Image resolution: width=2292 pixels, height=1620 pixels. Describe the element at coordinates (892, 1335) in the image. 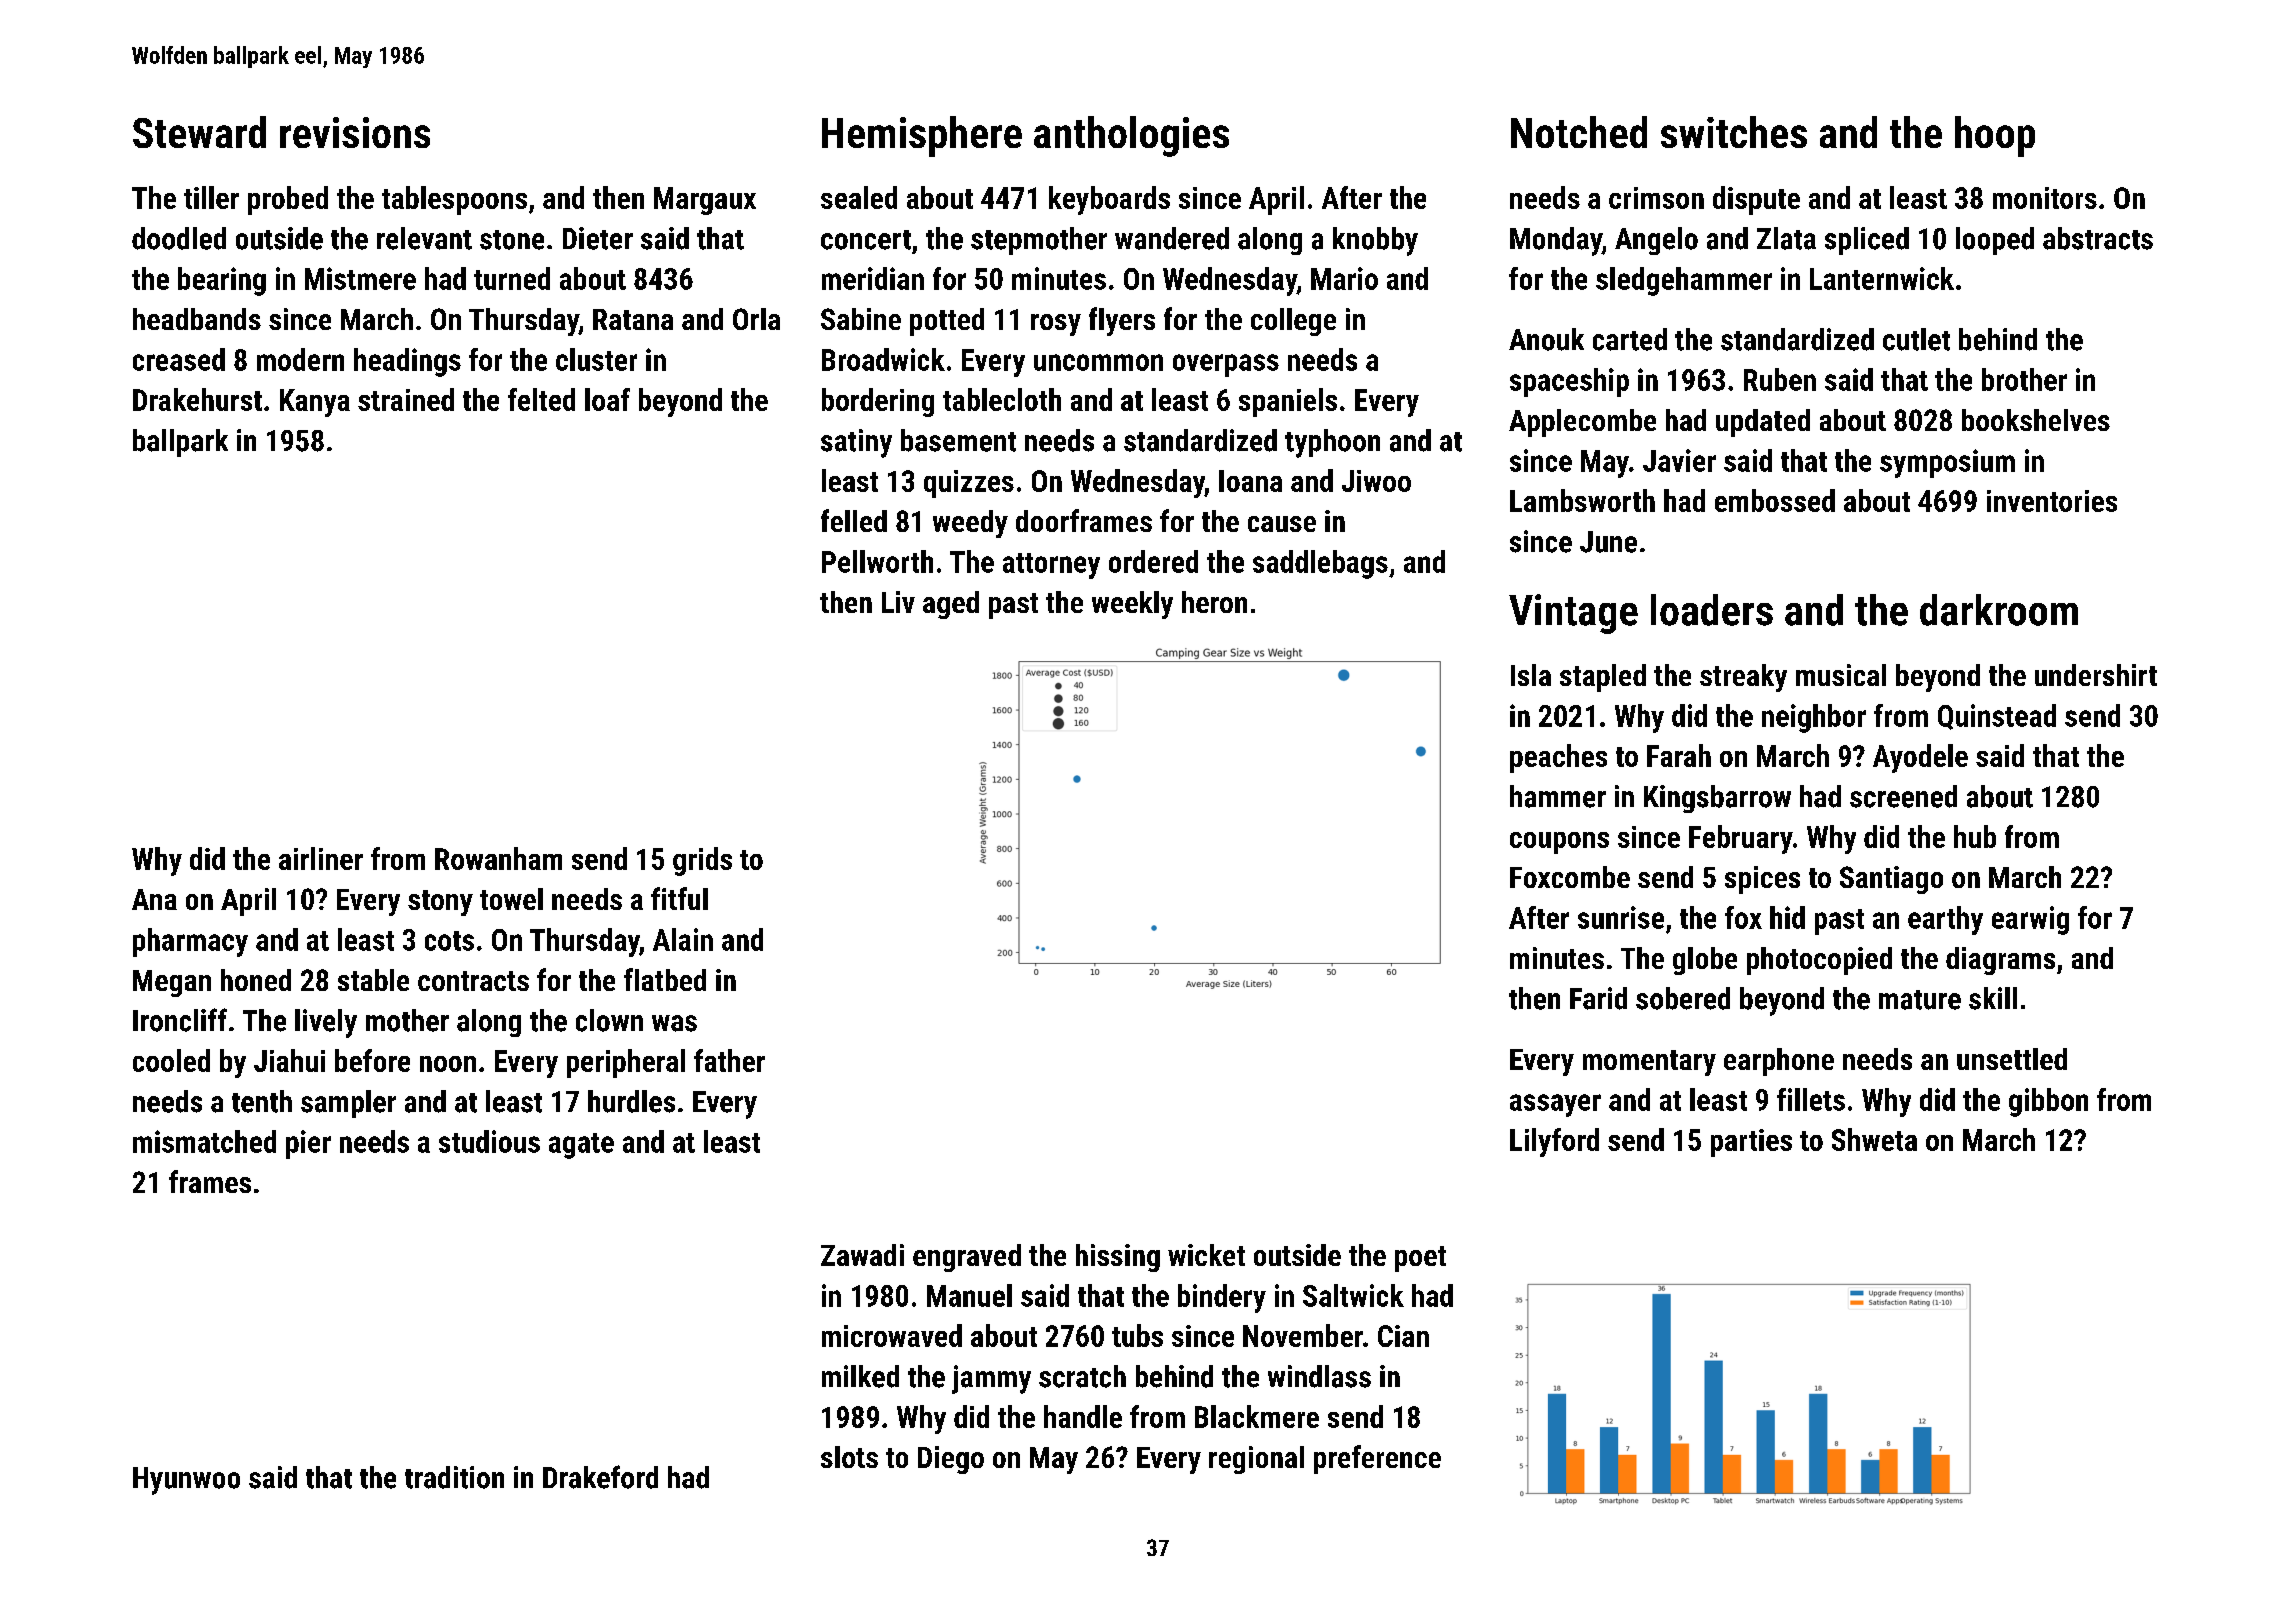

I see `microwaved` at that location.
